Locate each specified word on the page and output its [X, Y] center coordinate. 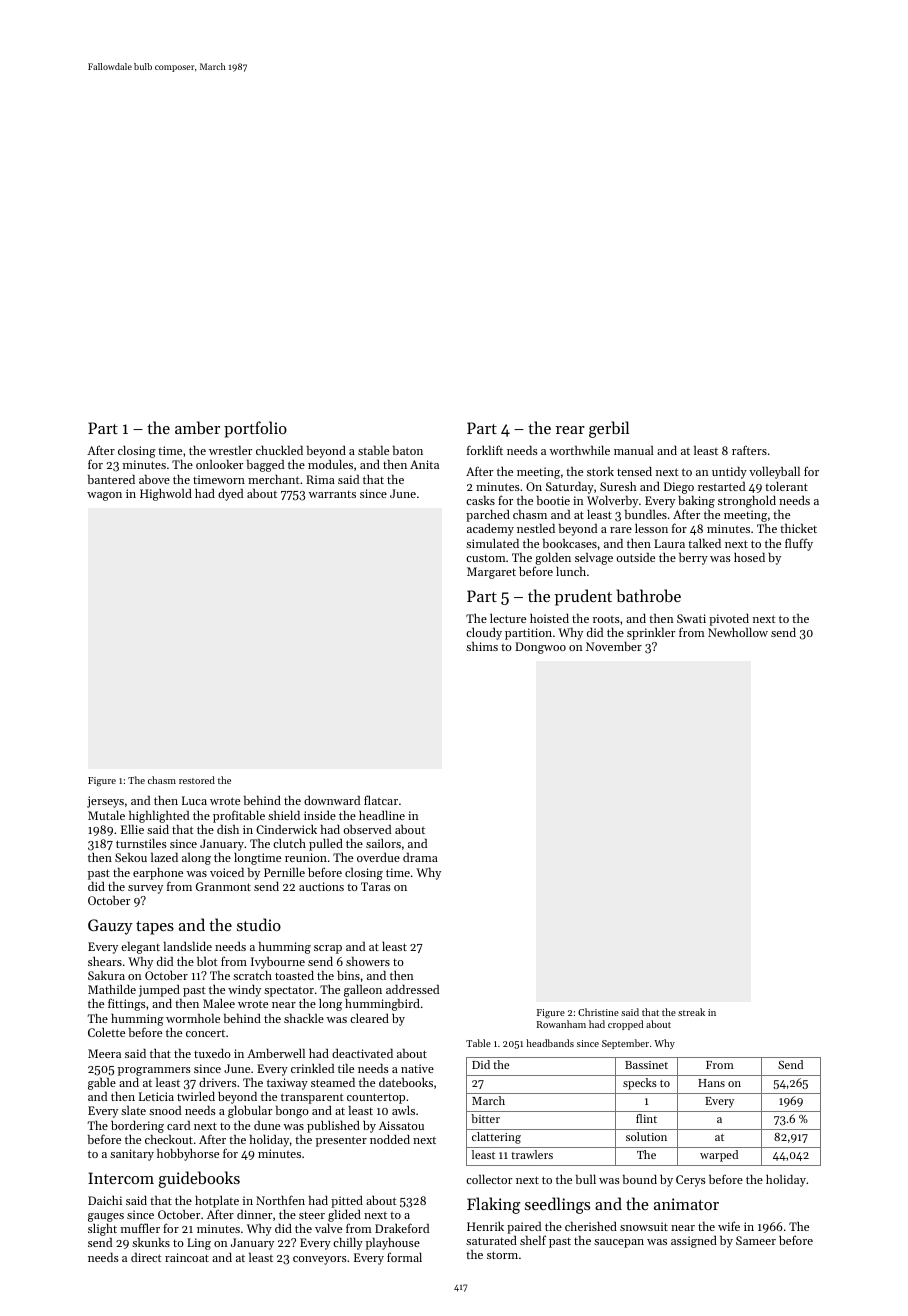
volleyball [774, 472]
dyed [230, 495]
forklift [485, 450]
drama [420, 857]
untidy [729, 473]
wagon [104, 496]
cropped [625, 1025]
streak [691, 1012]
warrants [332, 494]
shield [284, 815]
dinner [254, 1214]
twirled [196, 1096]
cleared [369, 1018]
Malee [219, 1003]
